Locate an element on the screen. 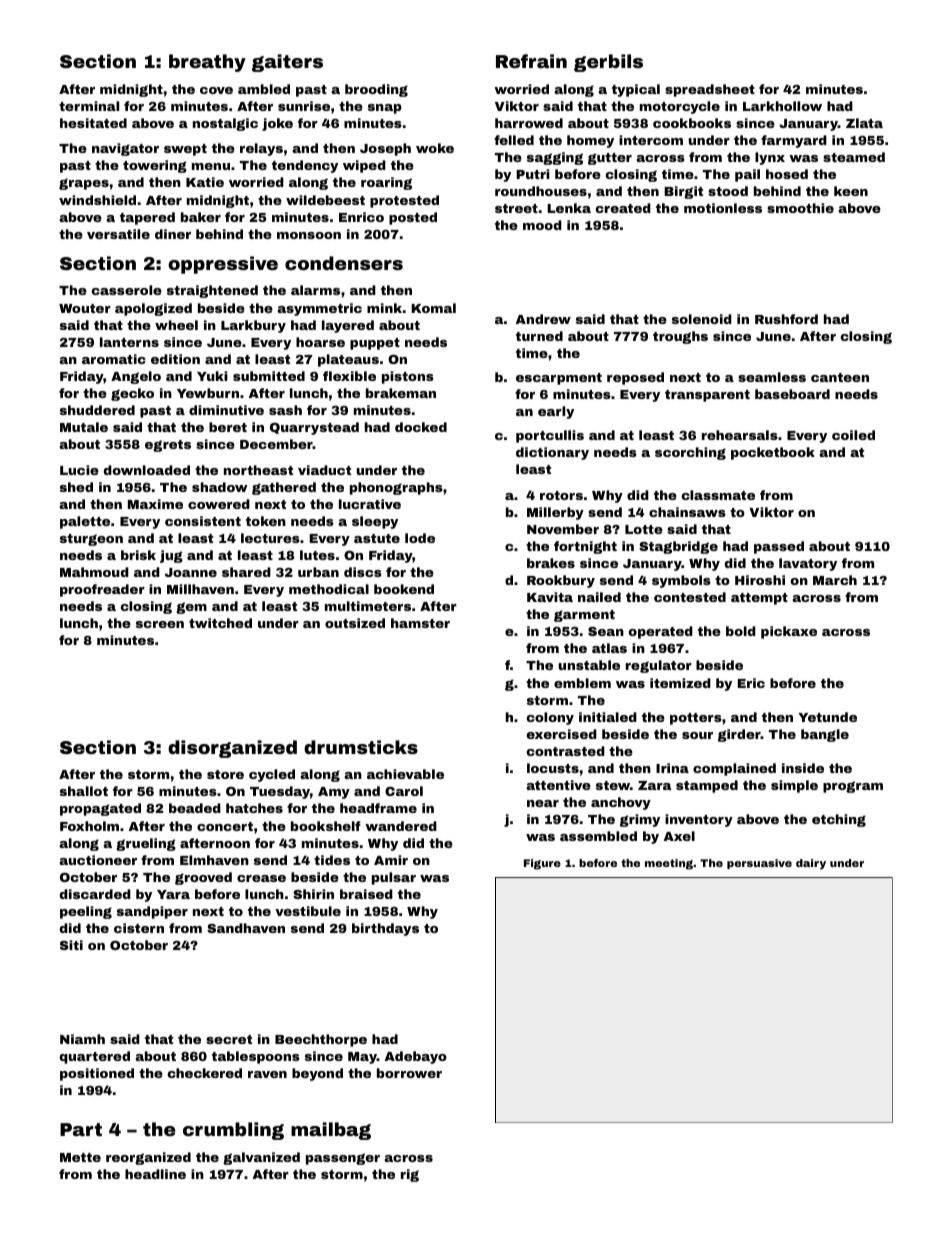  rig is located at coordinates (410, 1175).
